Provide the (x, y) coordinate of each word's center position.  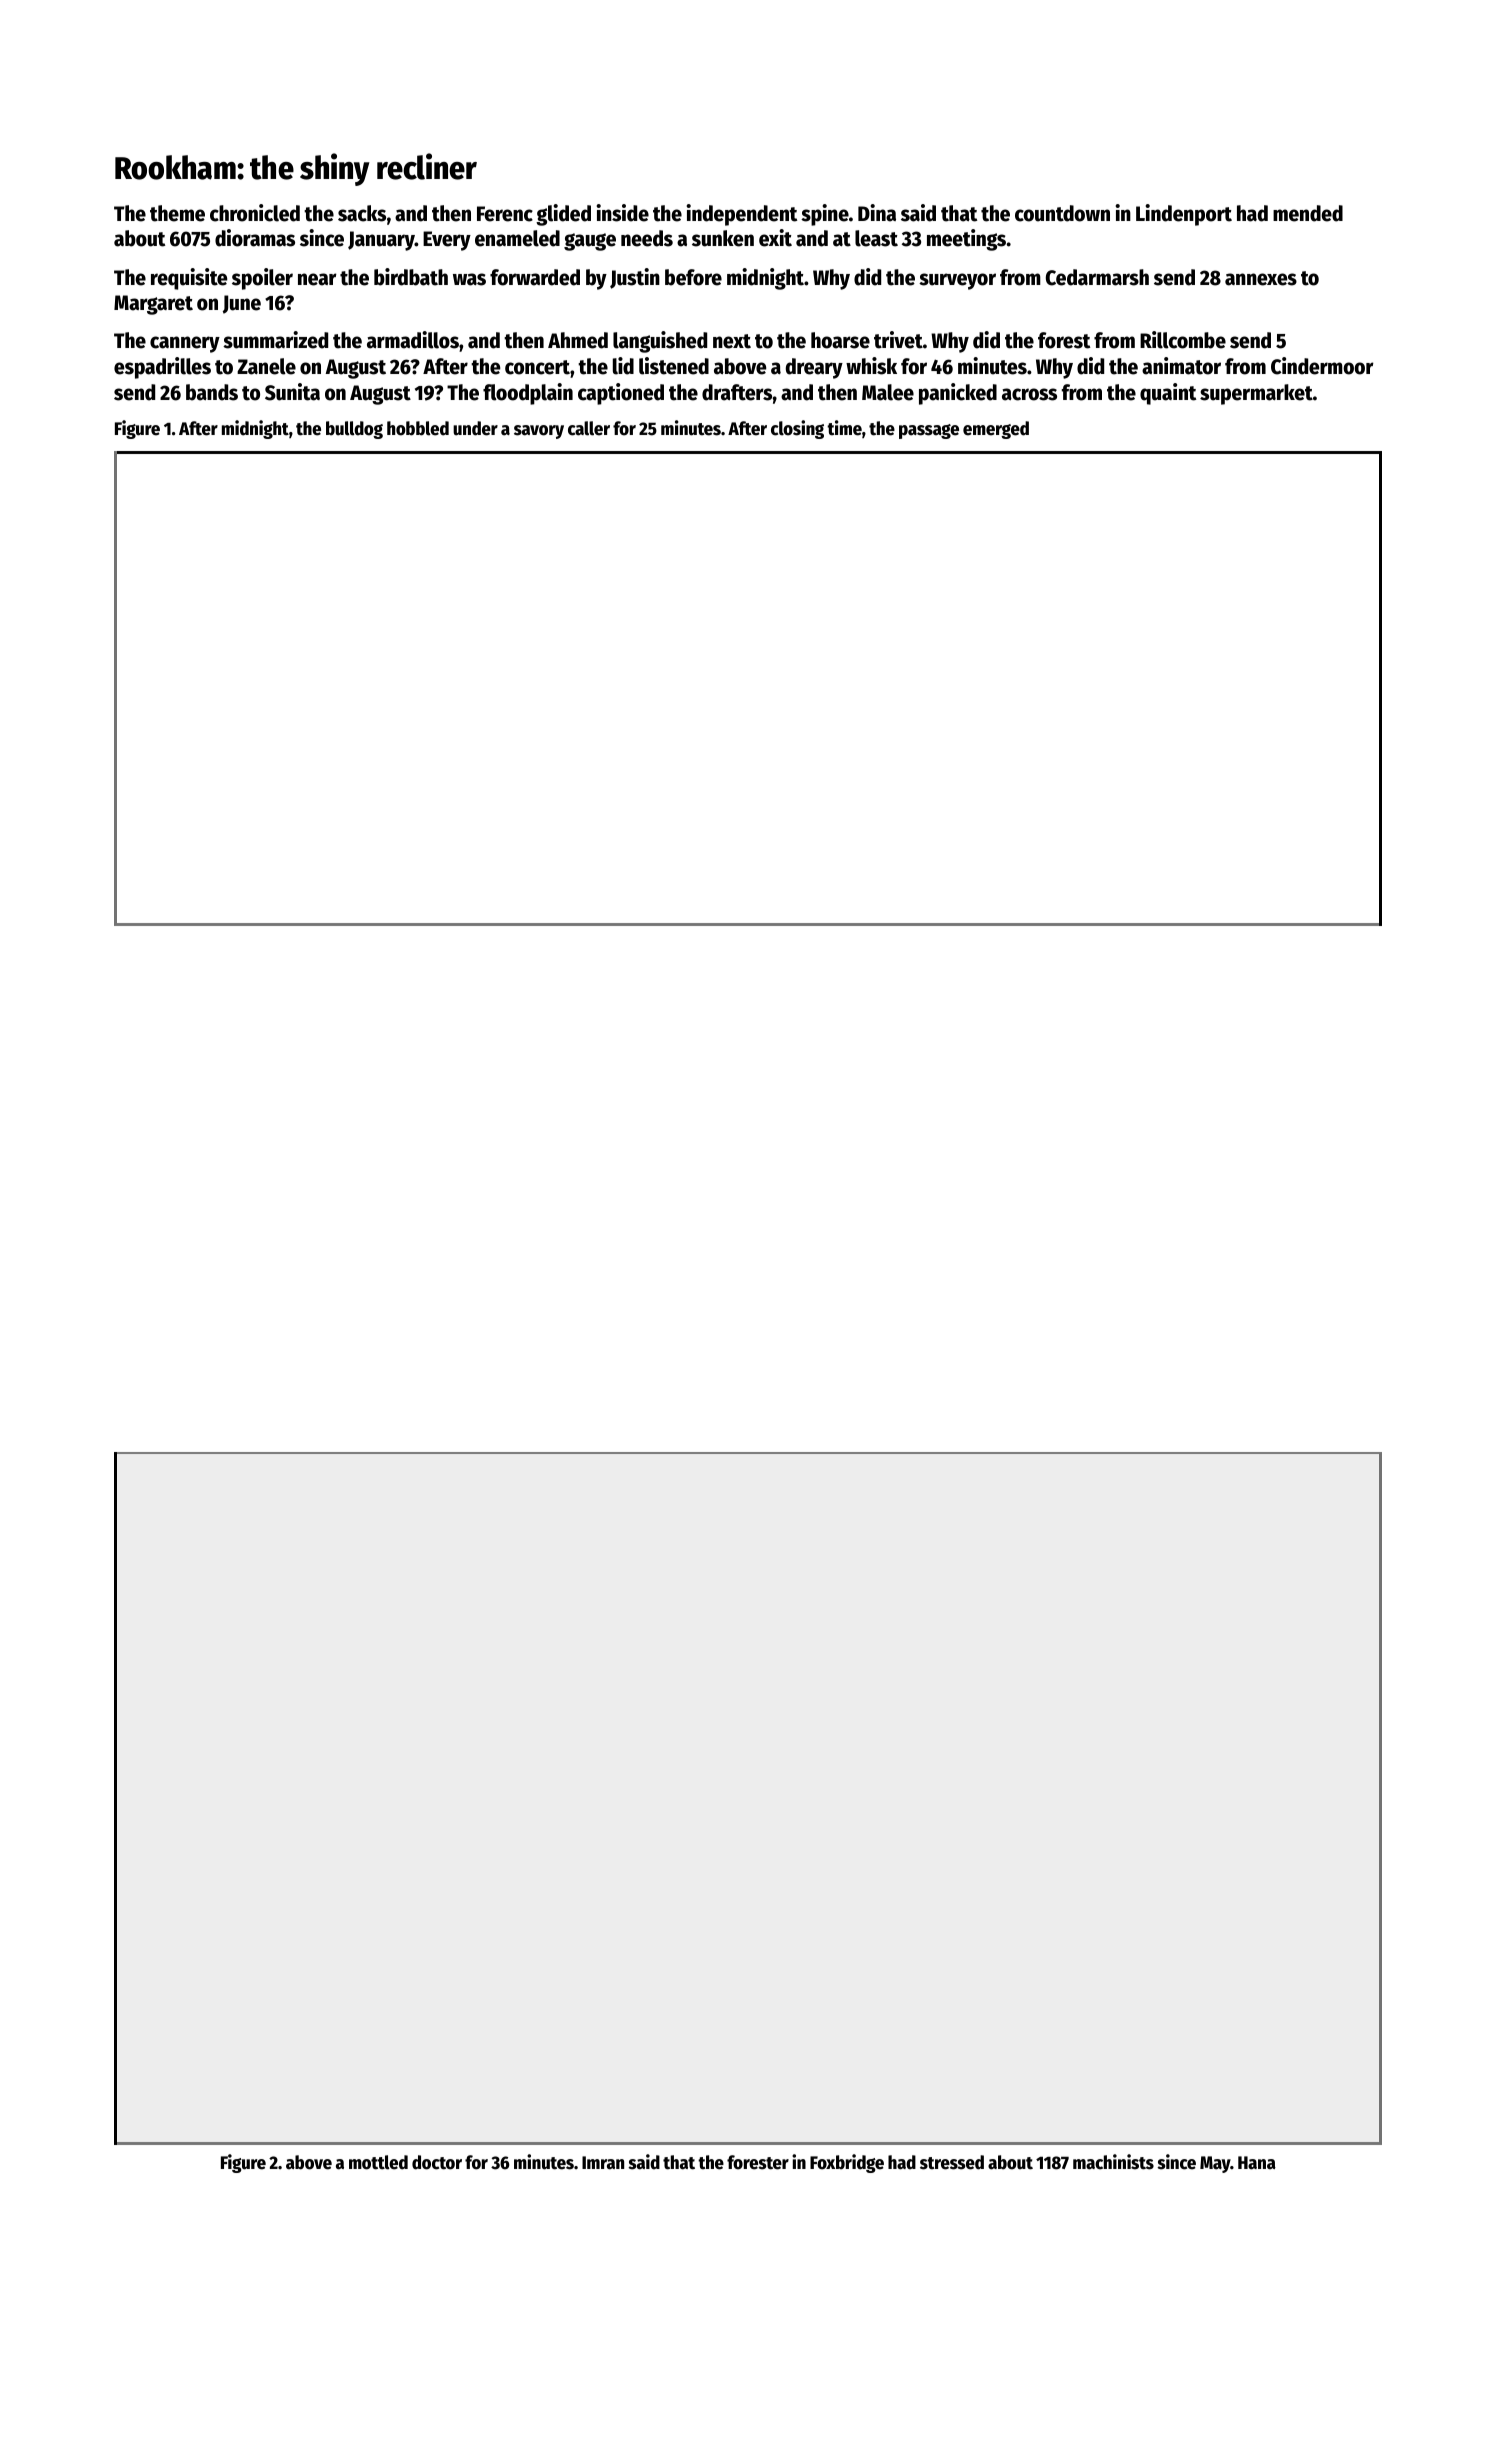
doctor (437, 2162)
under (475, 428)
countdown (1062, 213)
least (876, 238)
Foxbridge (847, 2163)
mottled (378, 2162)
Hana (1257, 2163)
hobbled (418, 428)
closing (797, 429)
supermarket (1256, 394)
